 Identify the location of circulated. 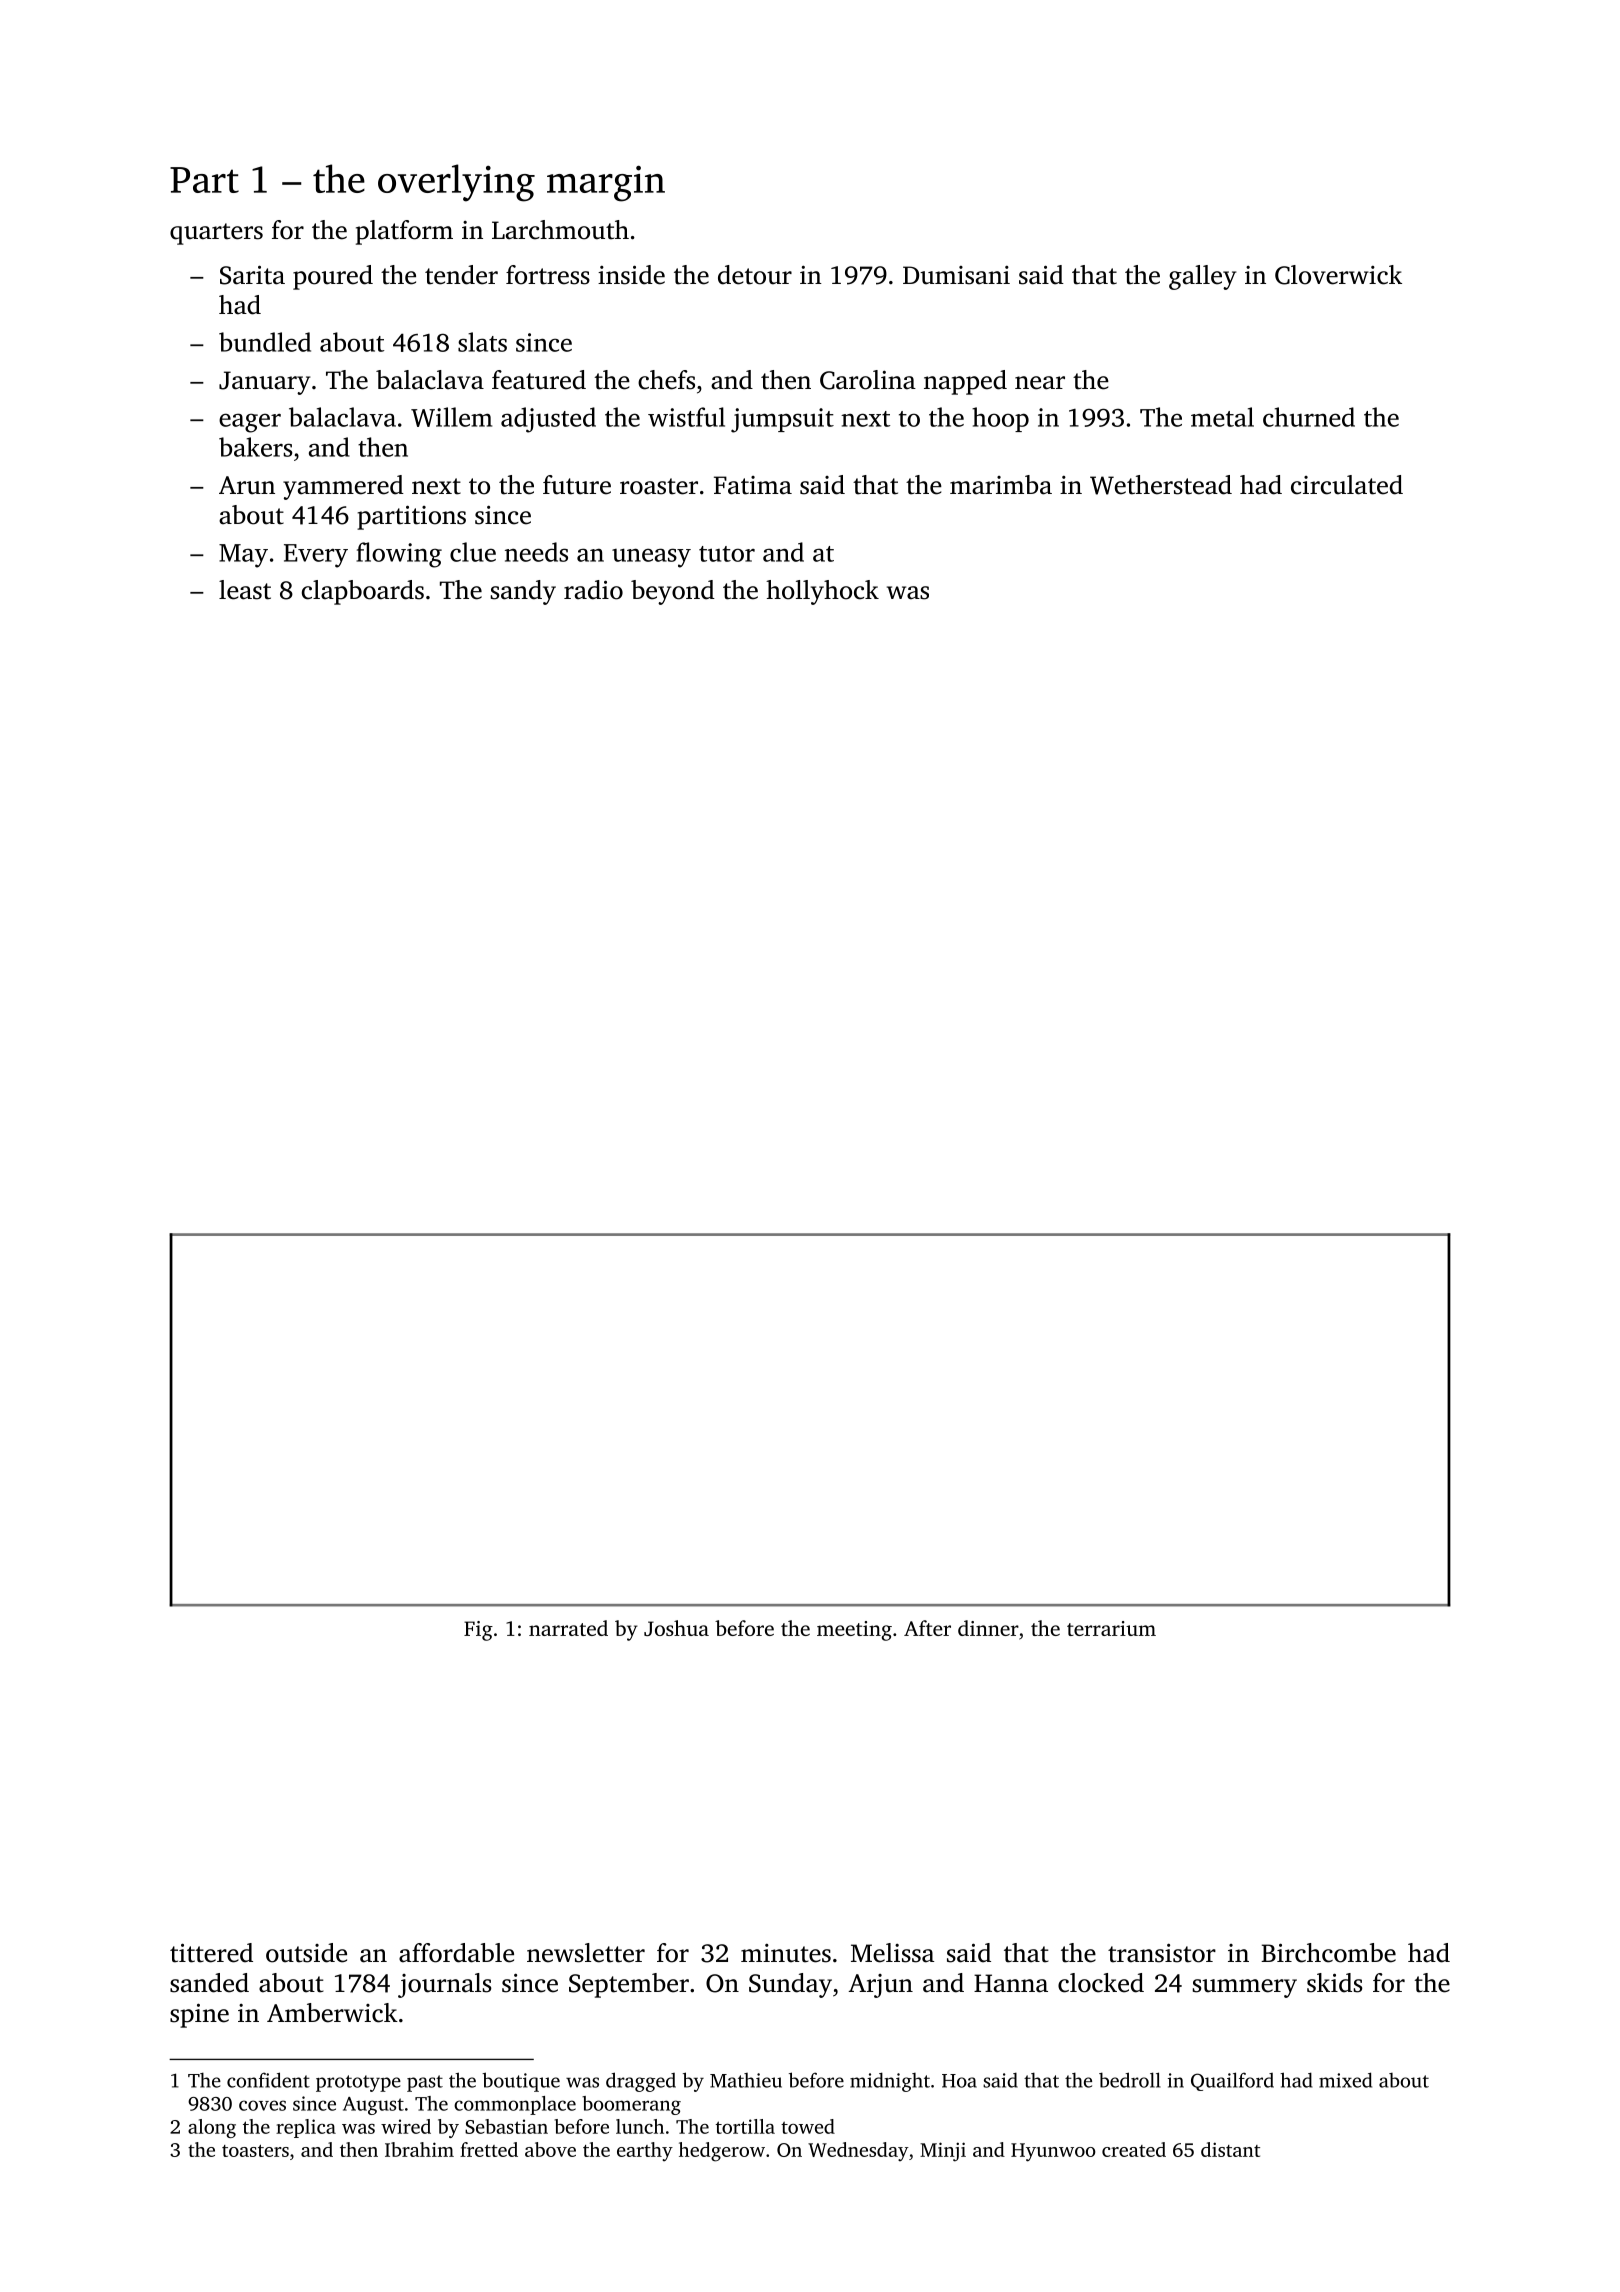
(1347, 485).
